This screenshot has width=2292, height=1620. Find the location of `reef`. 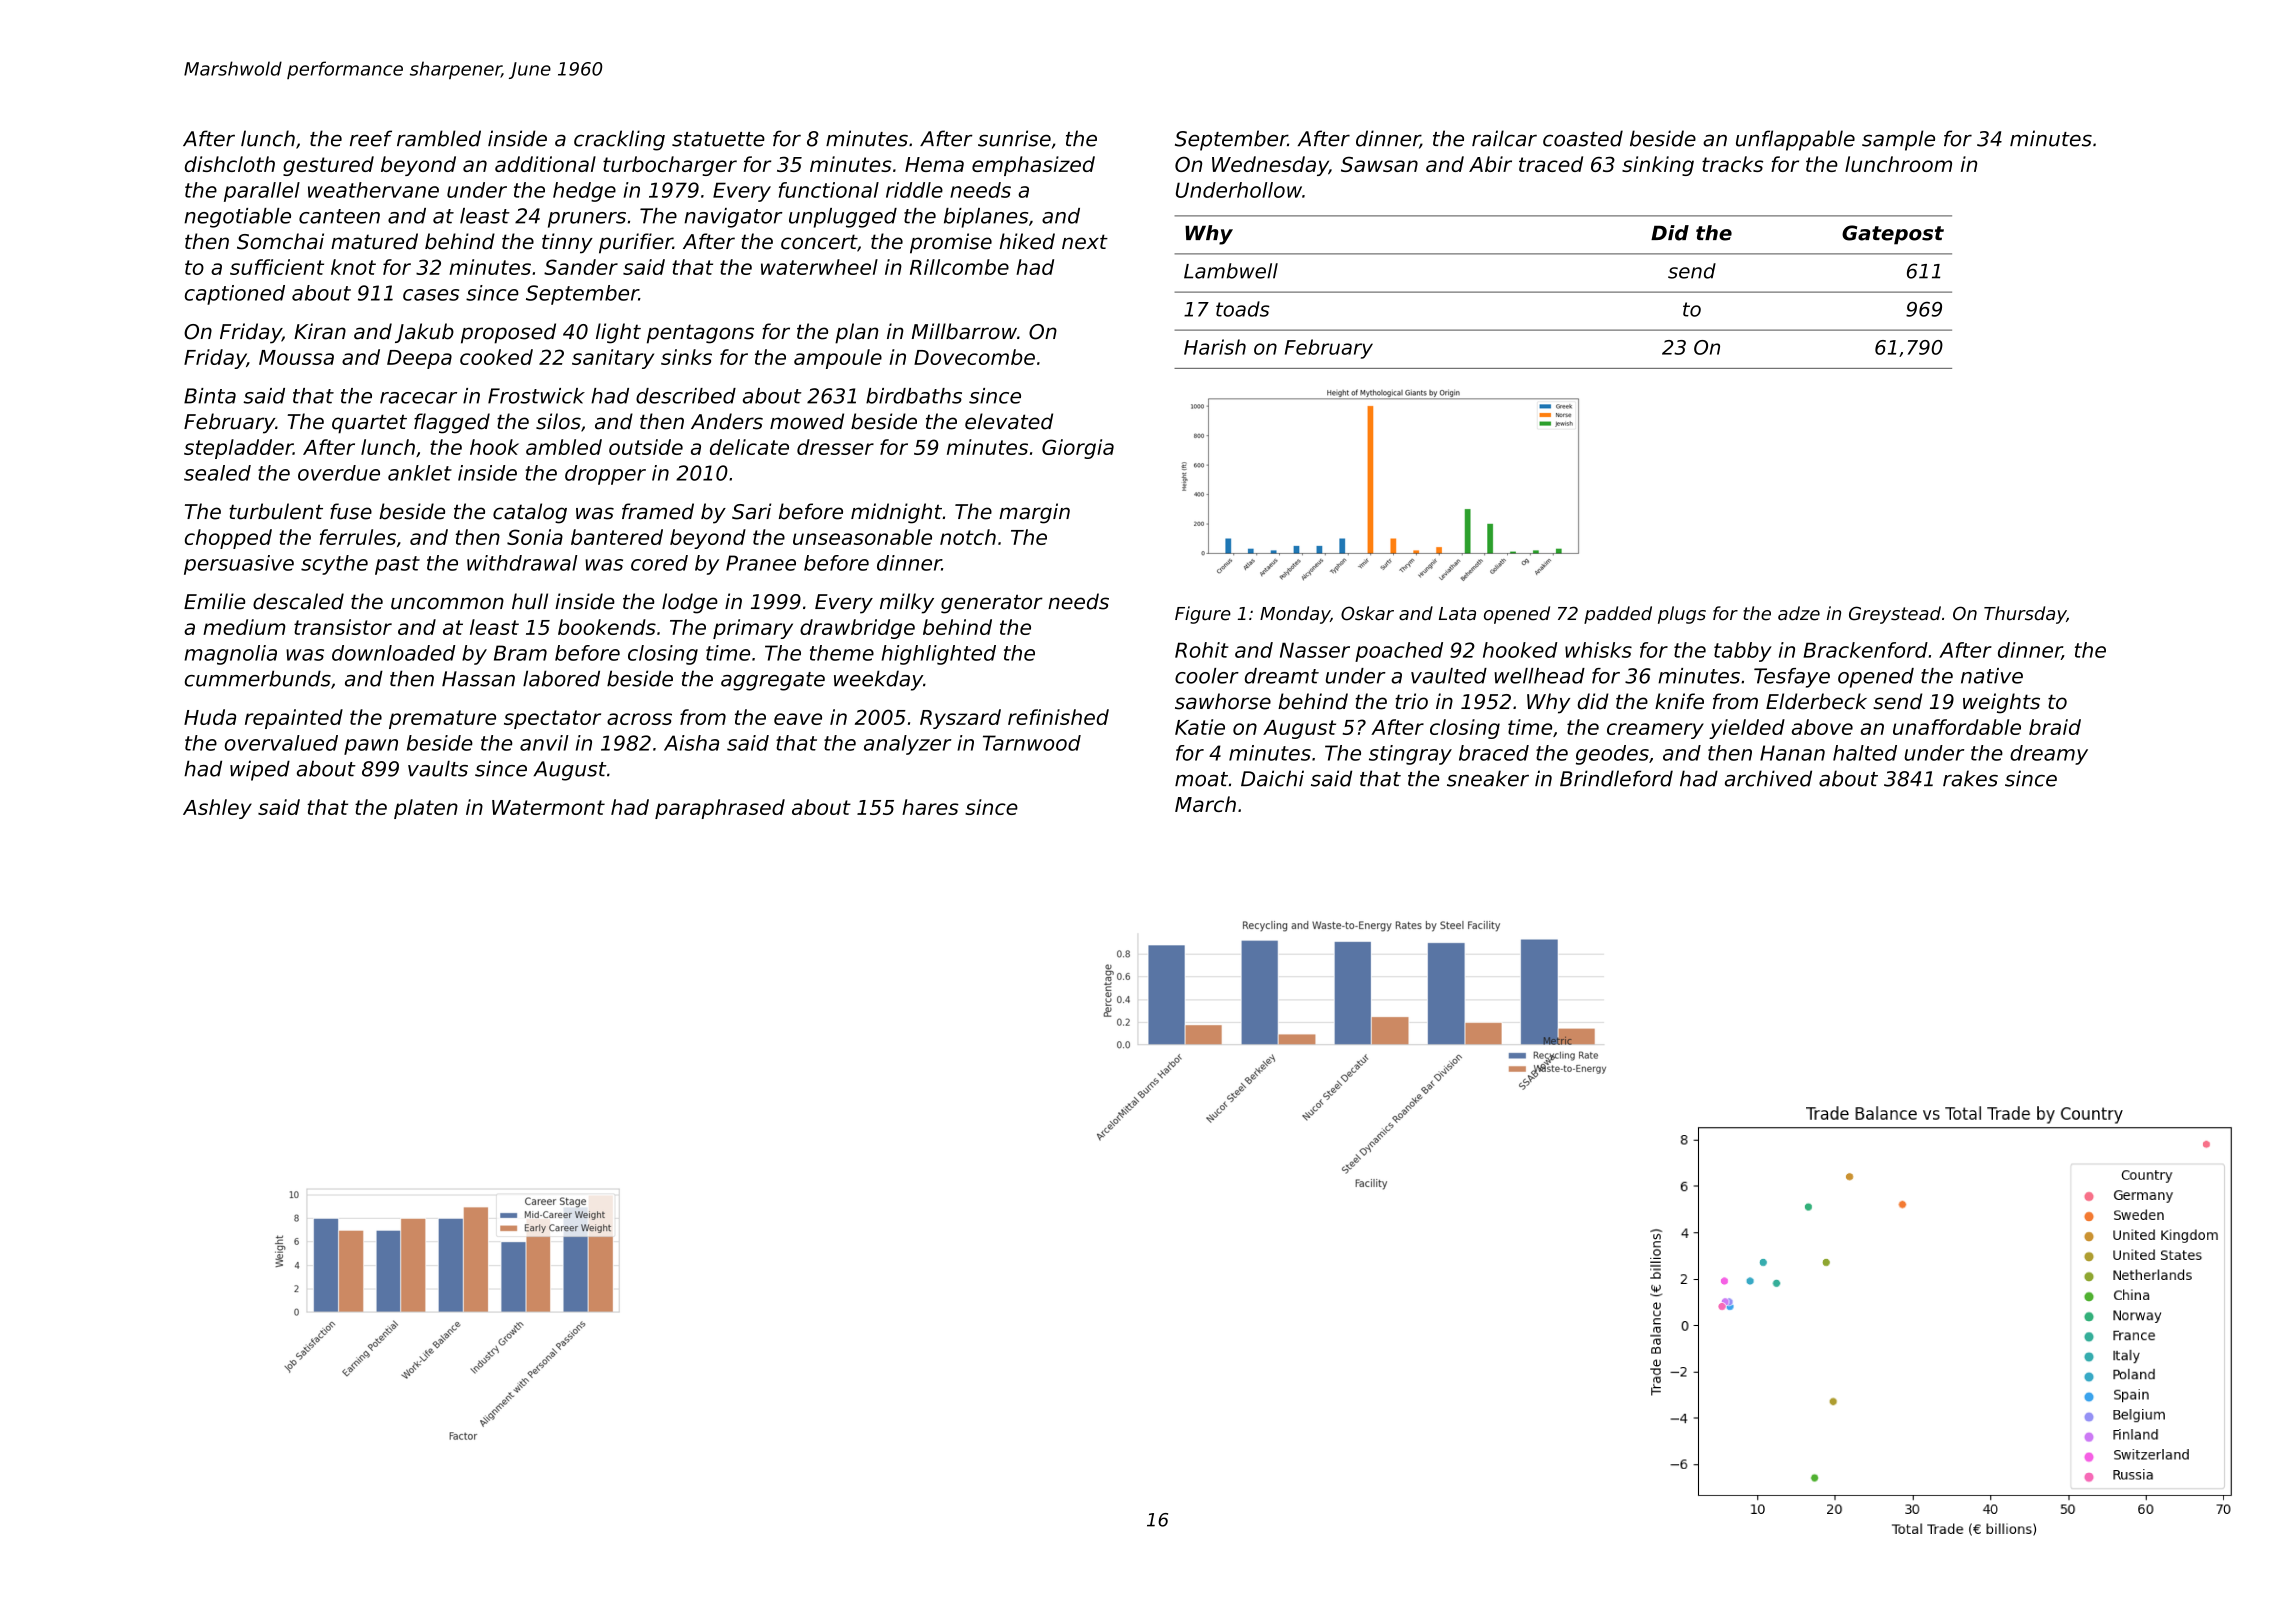

reef is located at coordinates (371, 138).
